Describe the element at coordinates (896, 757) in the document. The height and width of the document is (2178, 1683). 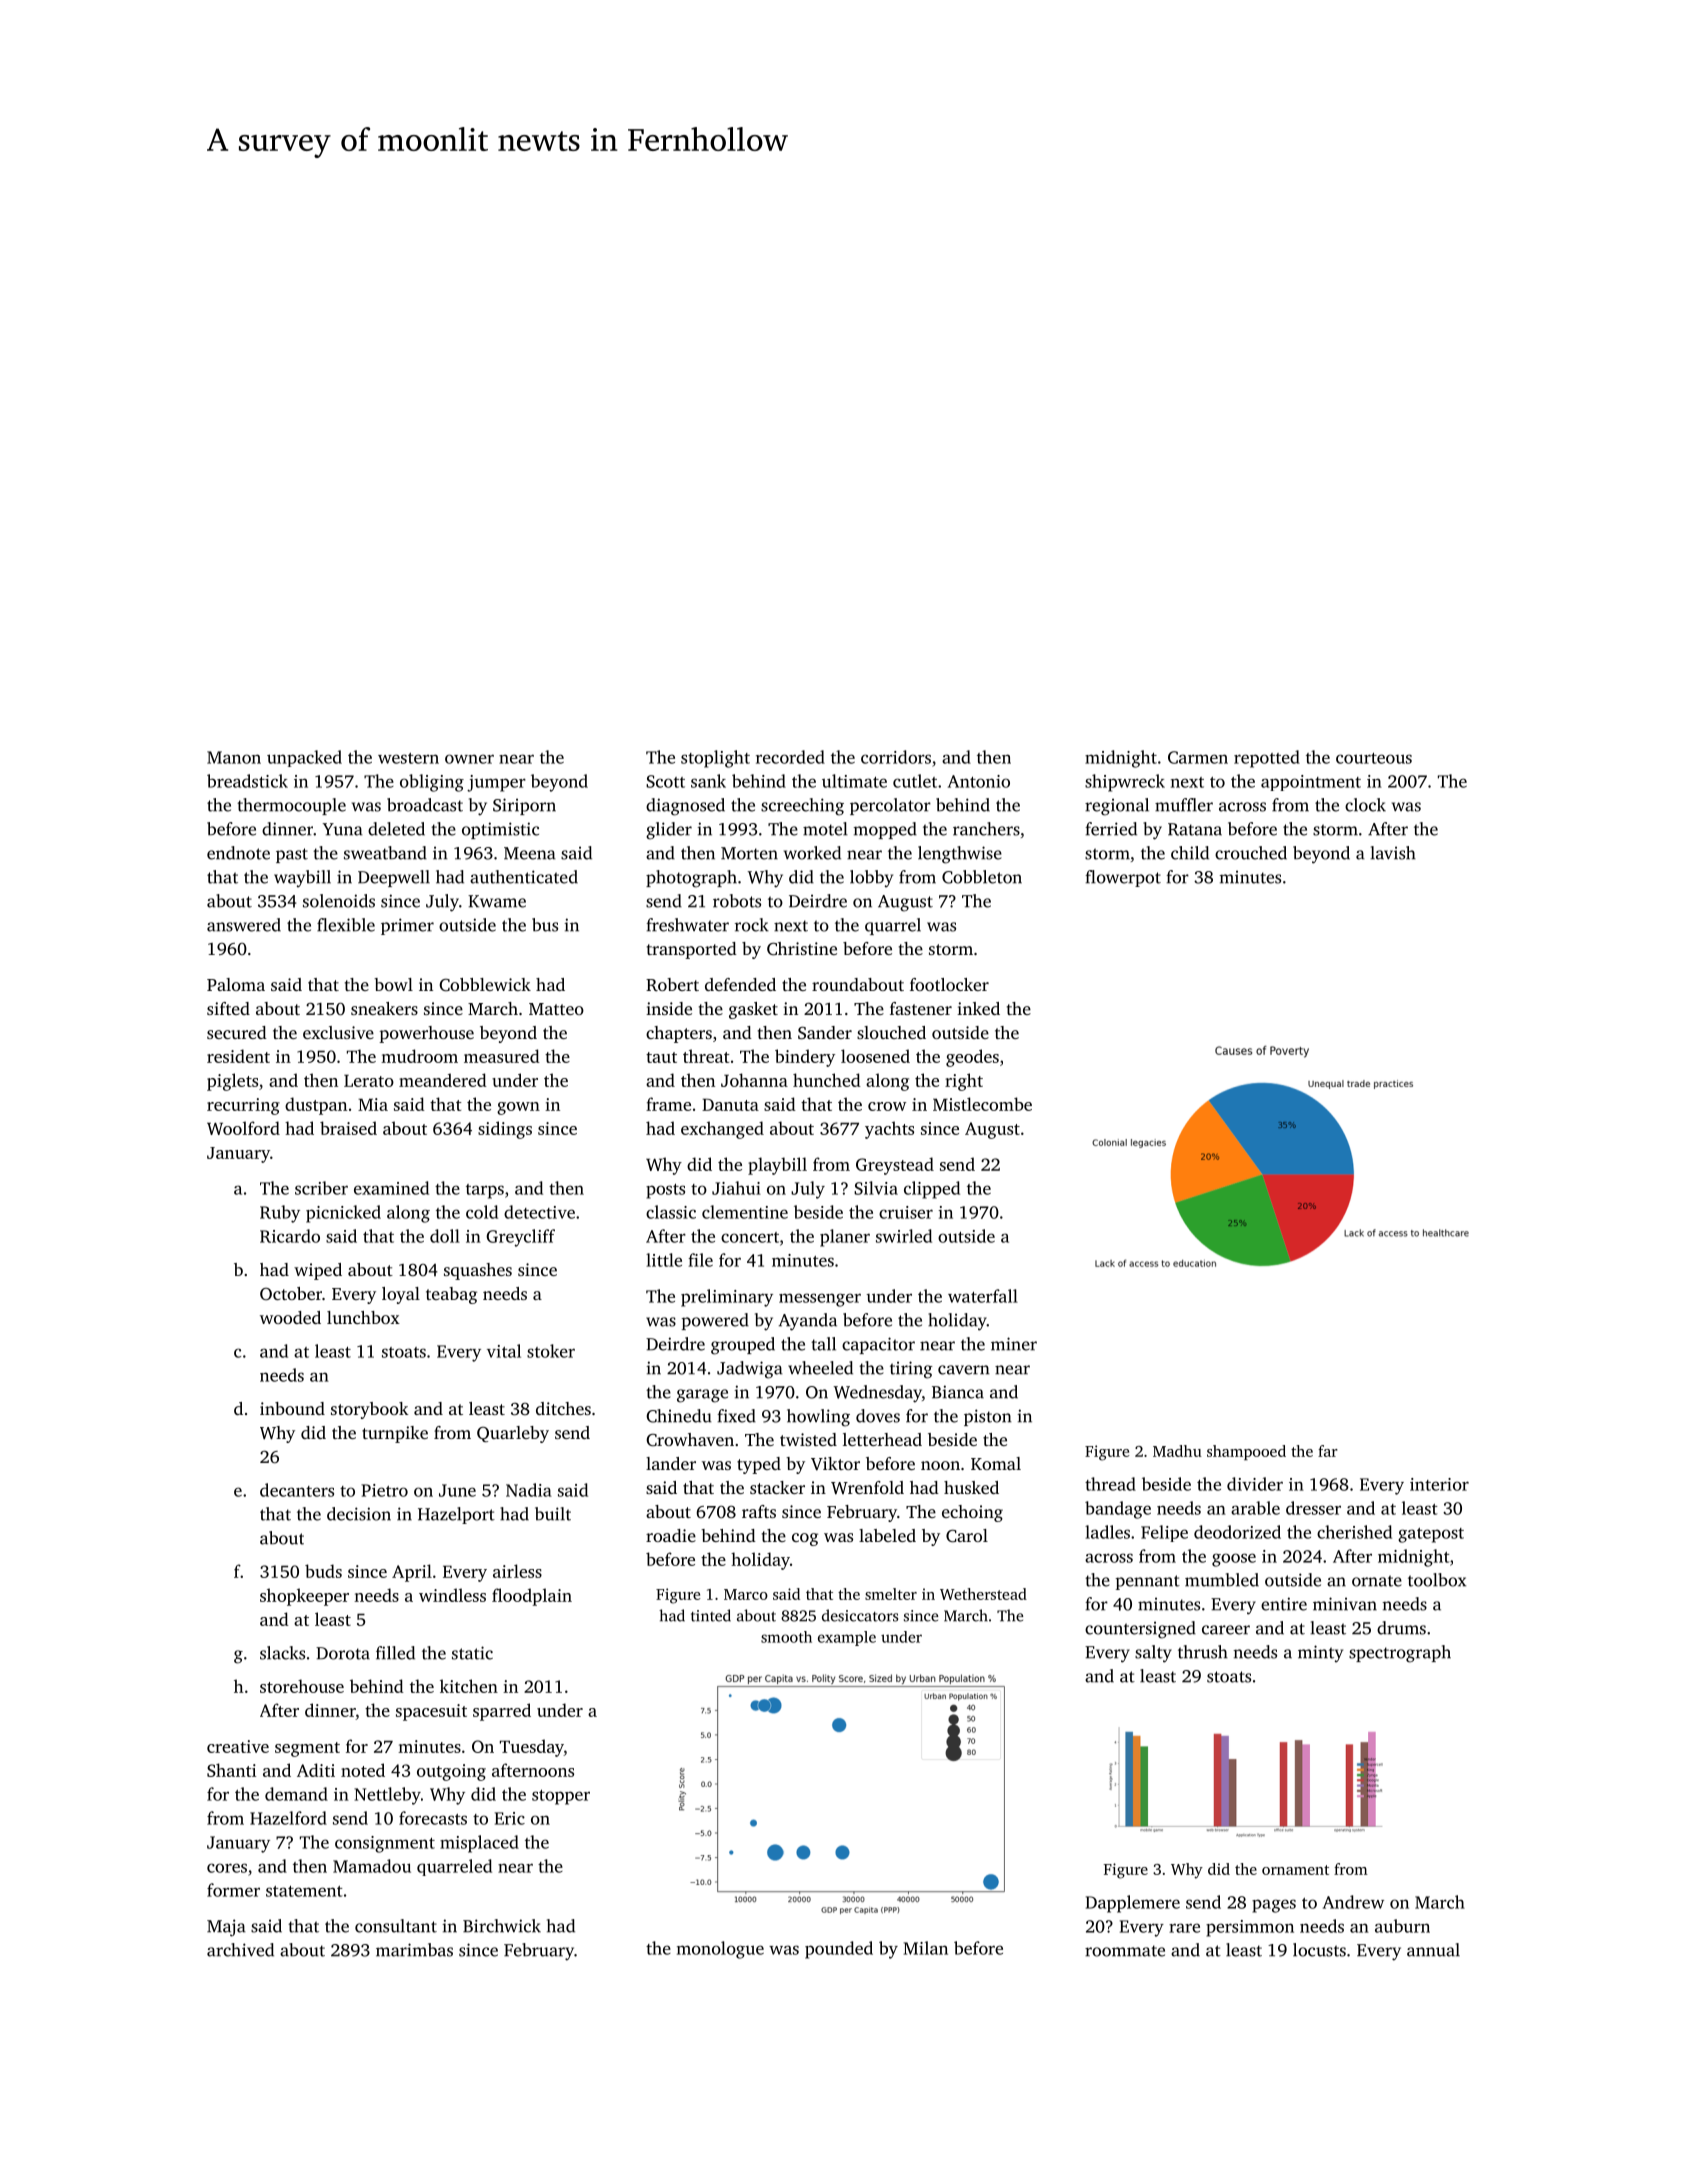
I see `corridors` at that location.
